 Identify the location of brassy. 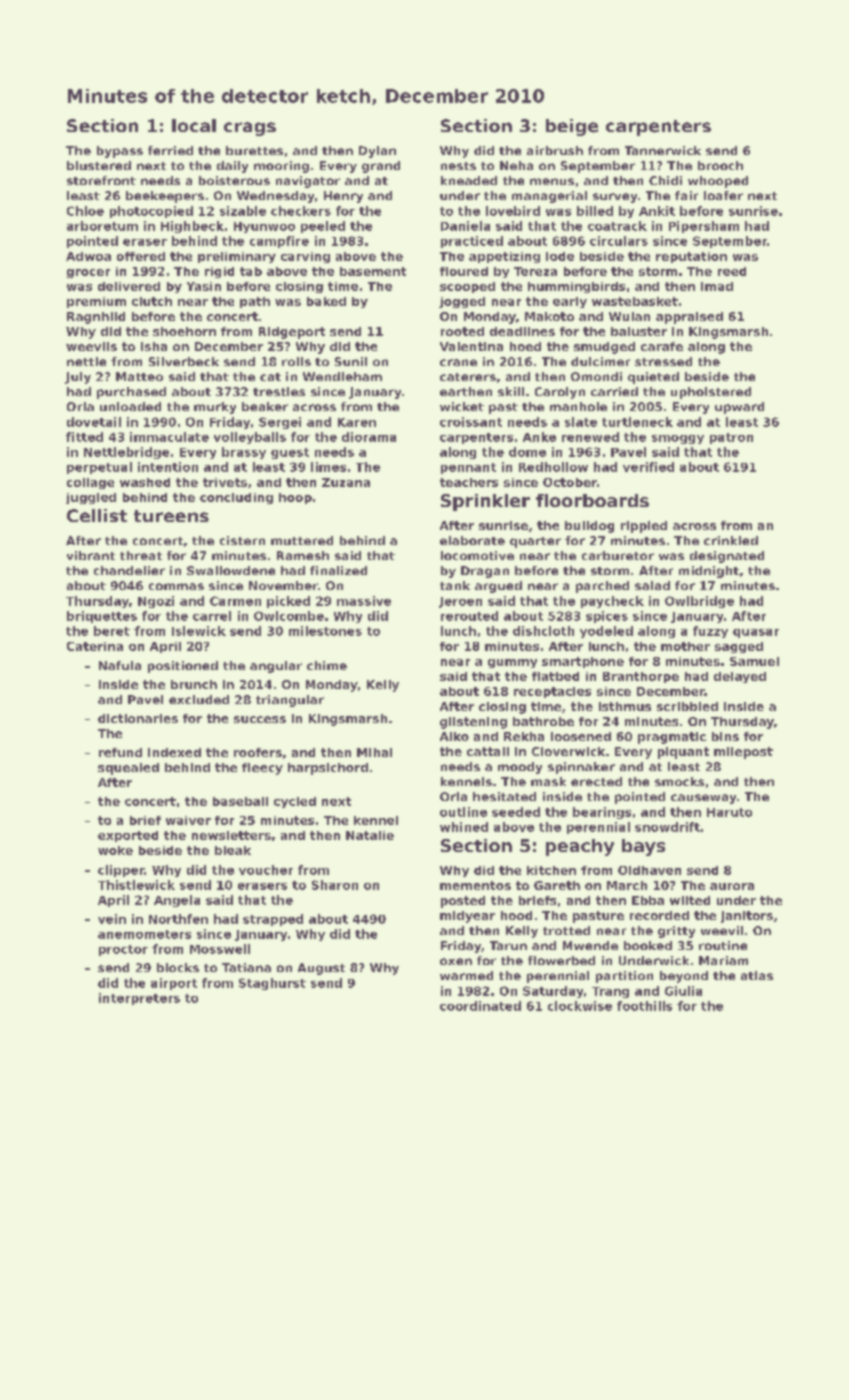
(244, 453).
